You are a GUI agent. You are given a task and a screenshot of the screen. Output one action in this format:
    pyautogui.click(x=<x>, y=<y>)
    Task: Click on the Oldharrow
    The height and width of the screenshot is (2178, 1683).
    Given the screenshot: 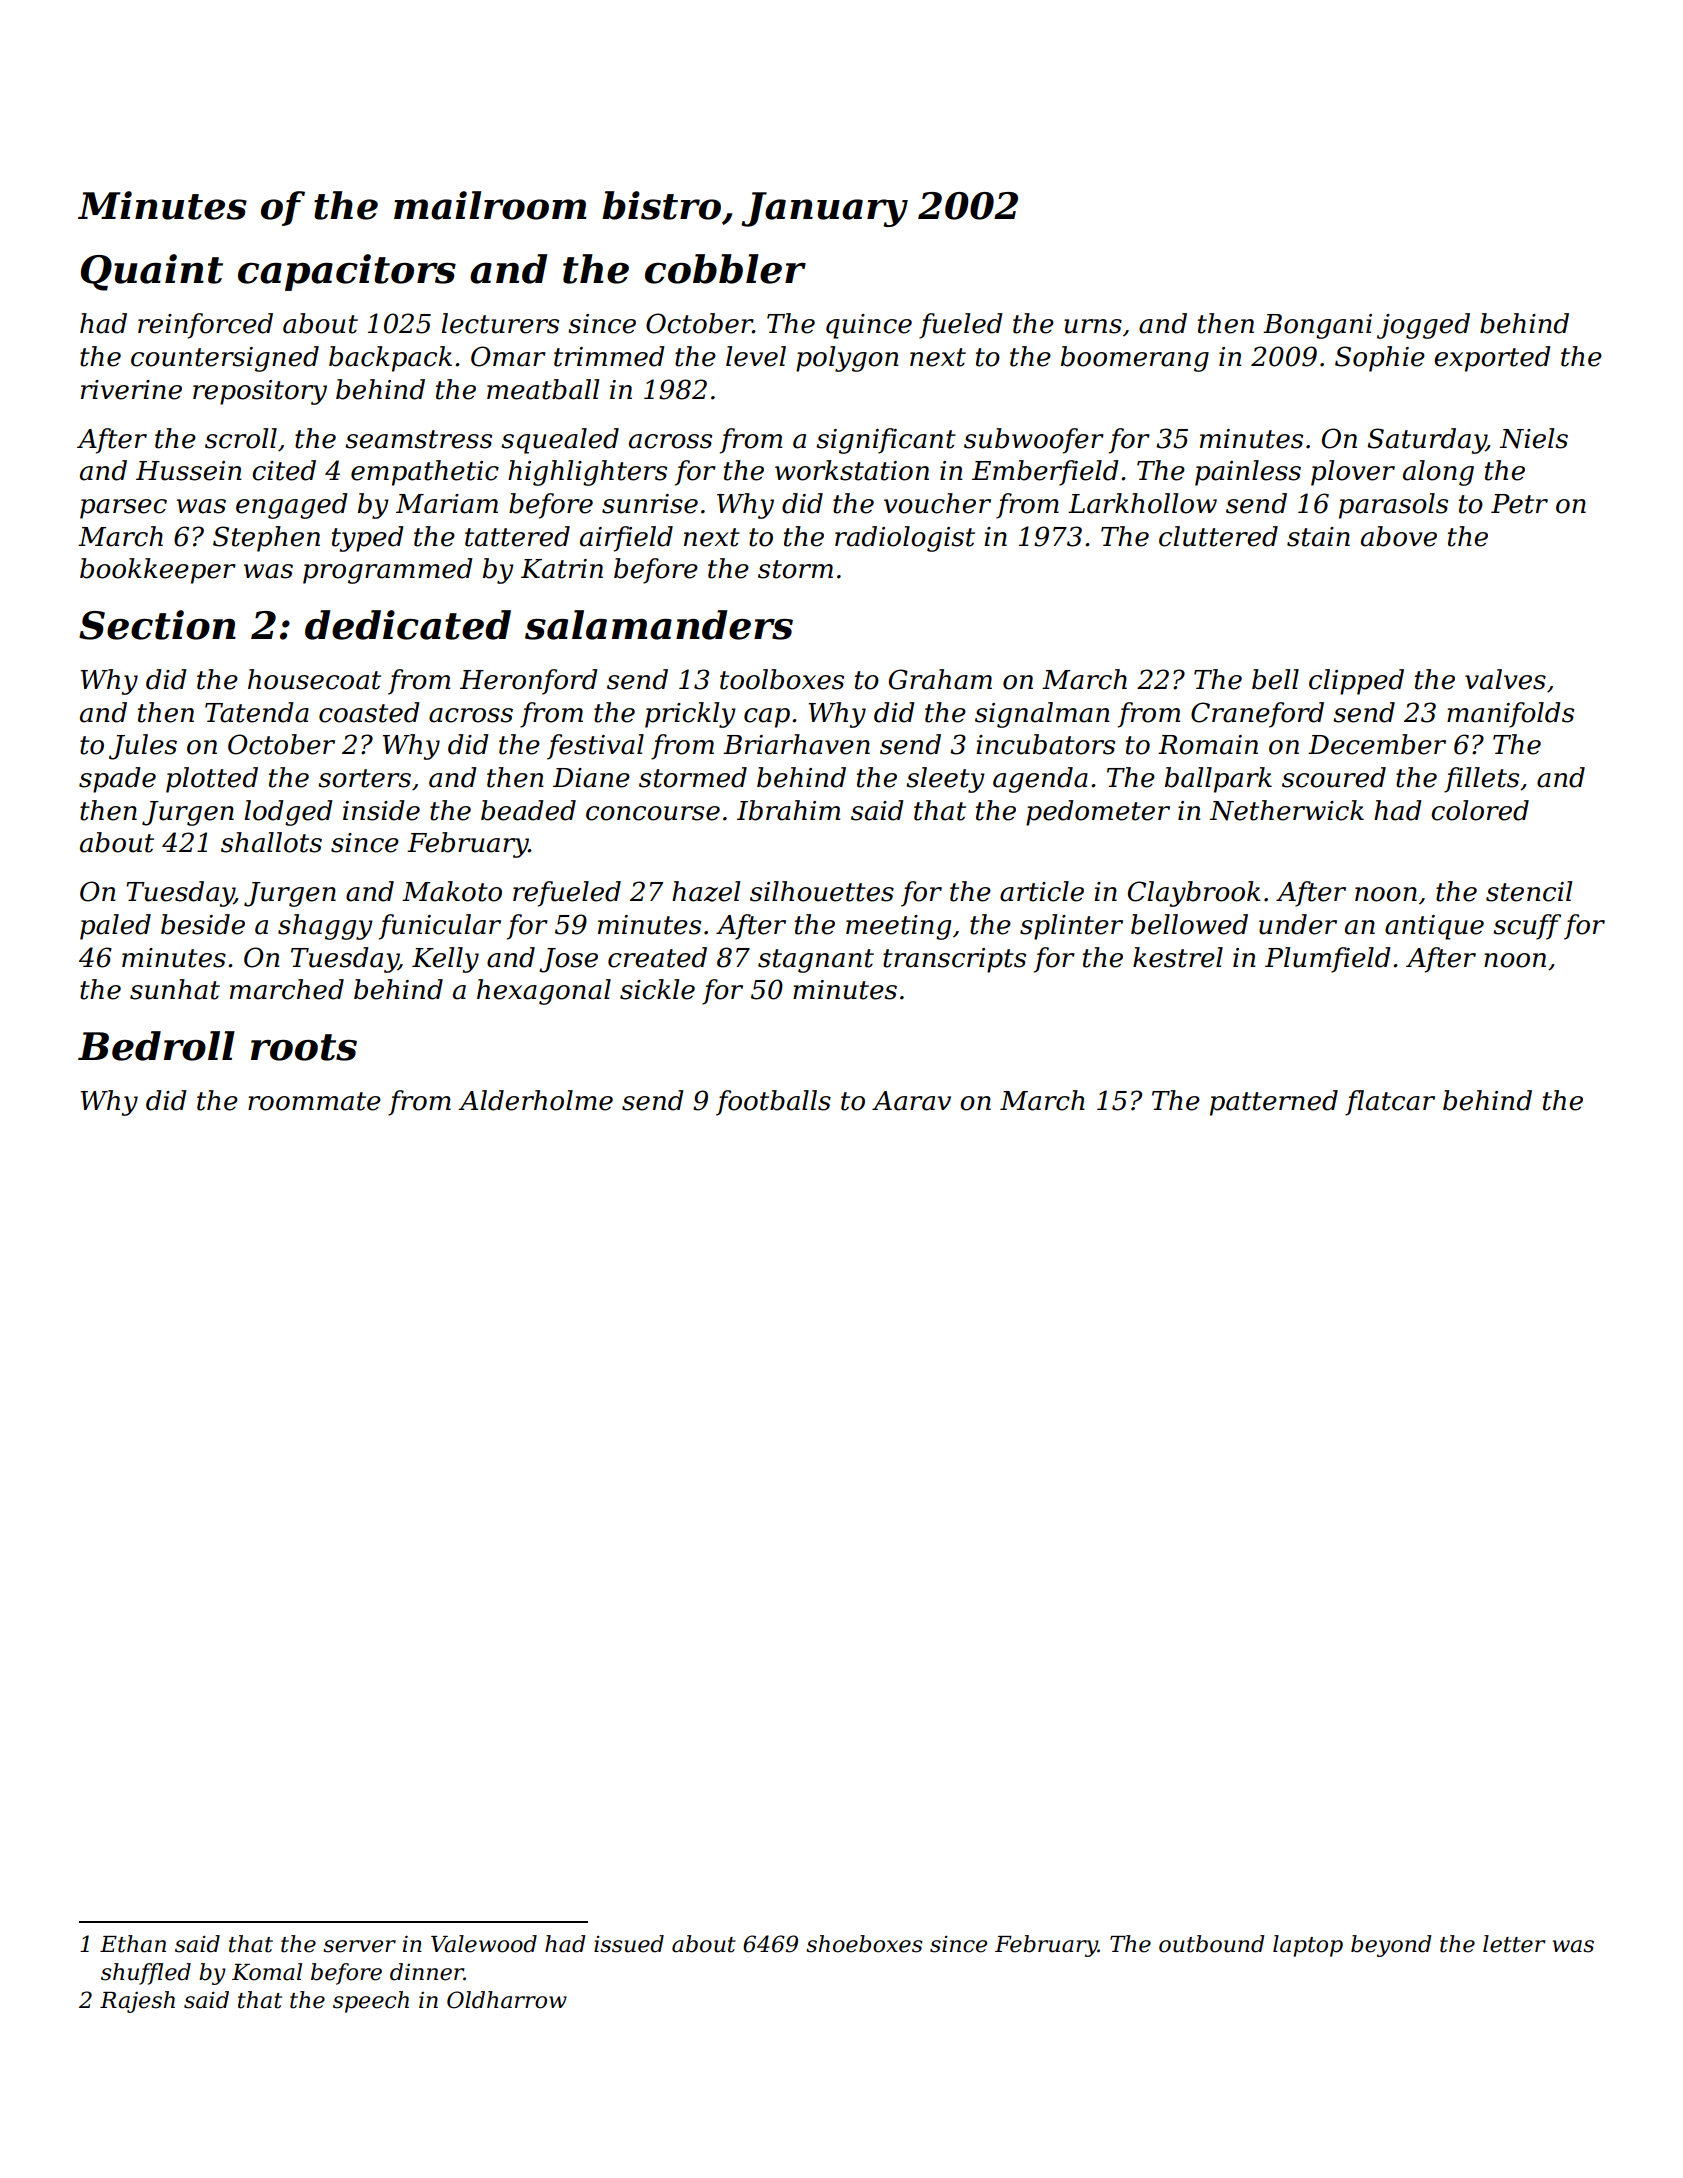 What is the action you would take?
    pyautogui.click(x=507, y=2000)
